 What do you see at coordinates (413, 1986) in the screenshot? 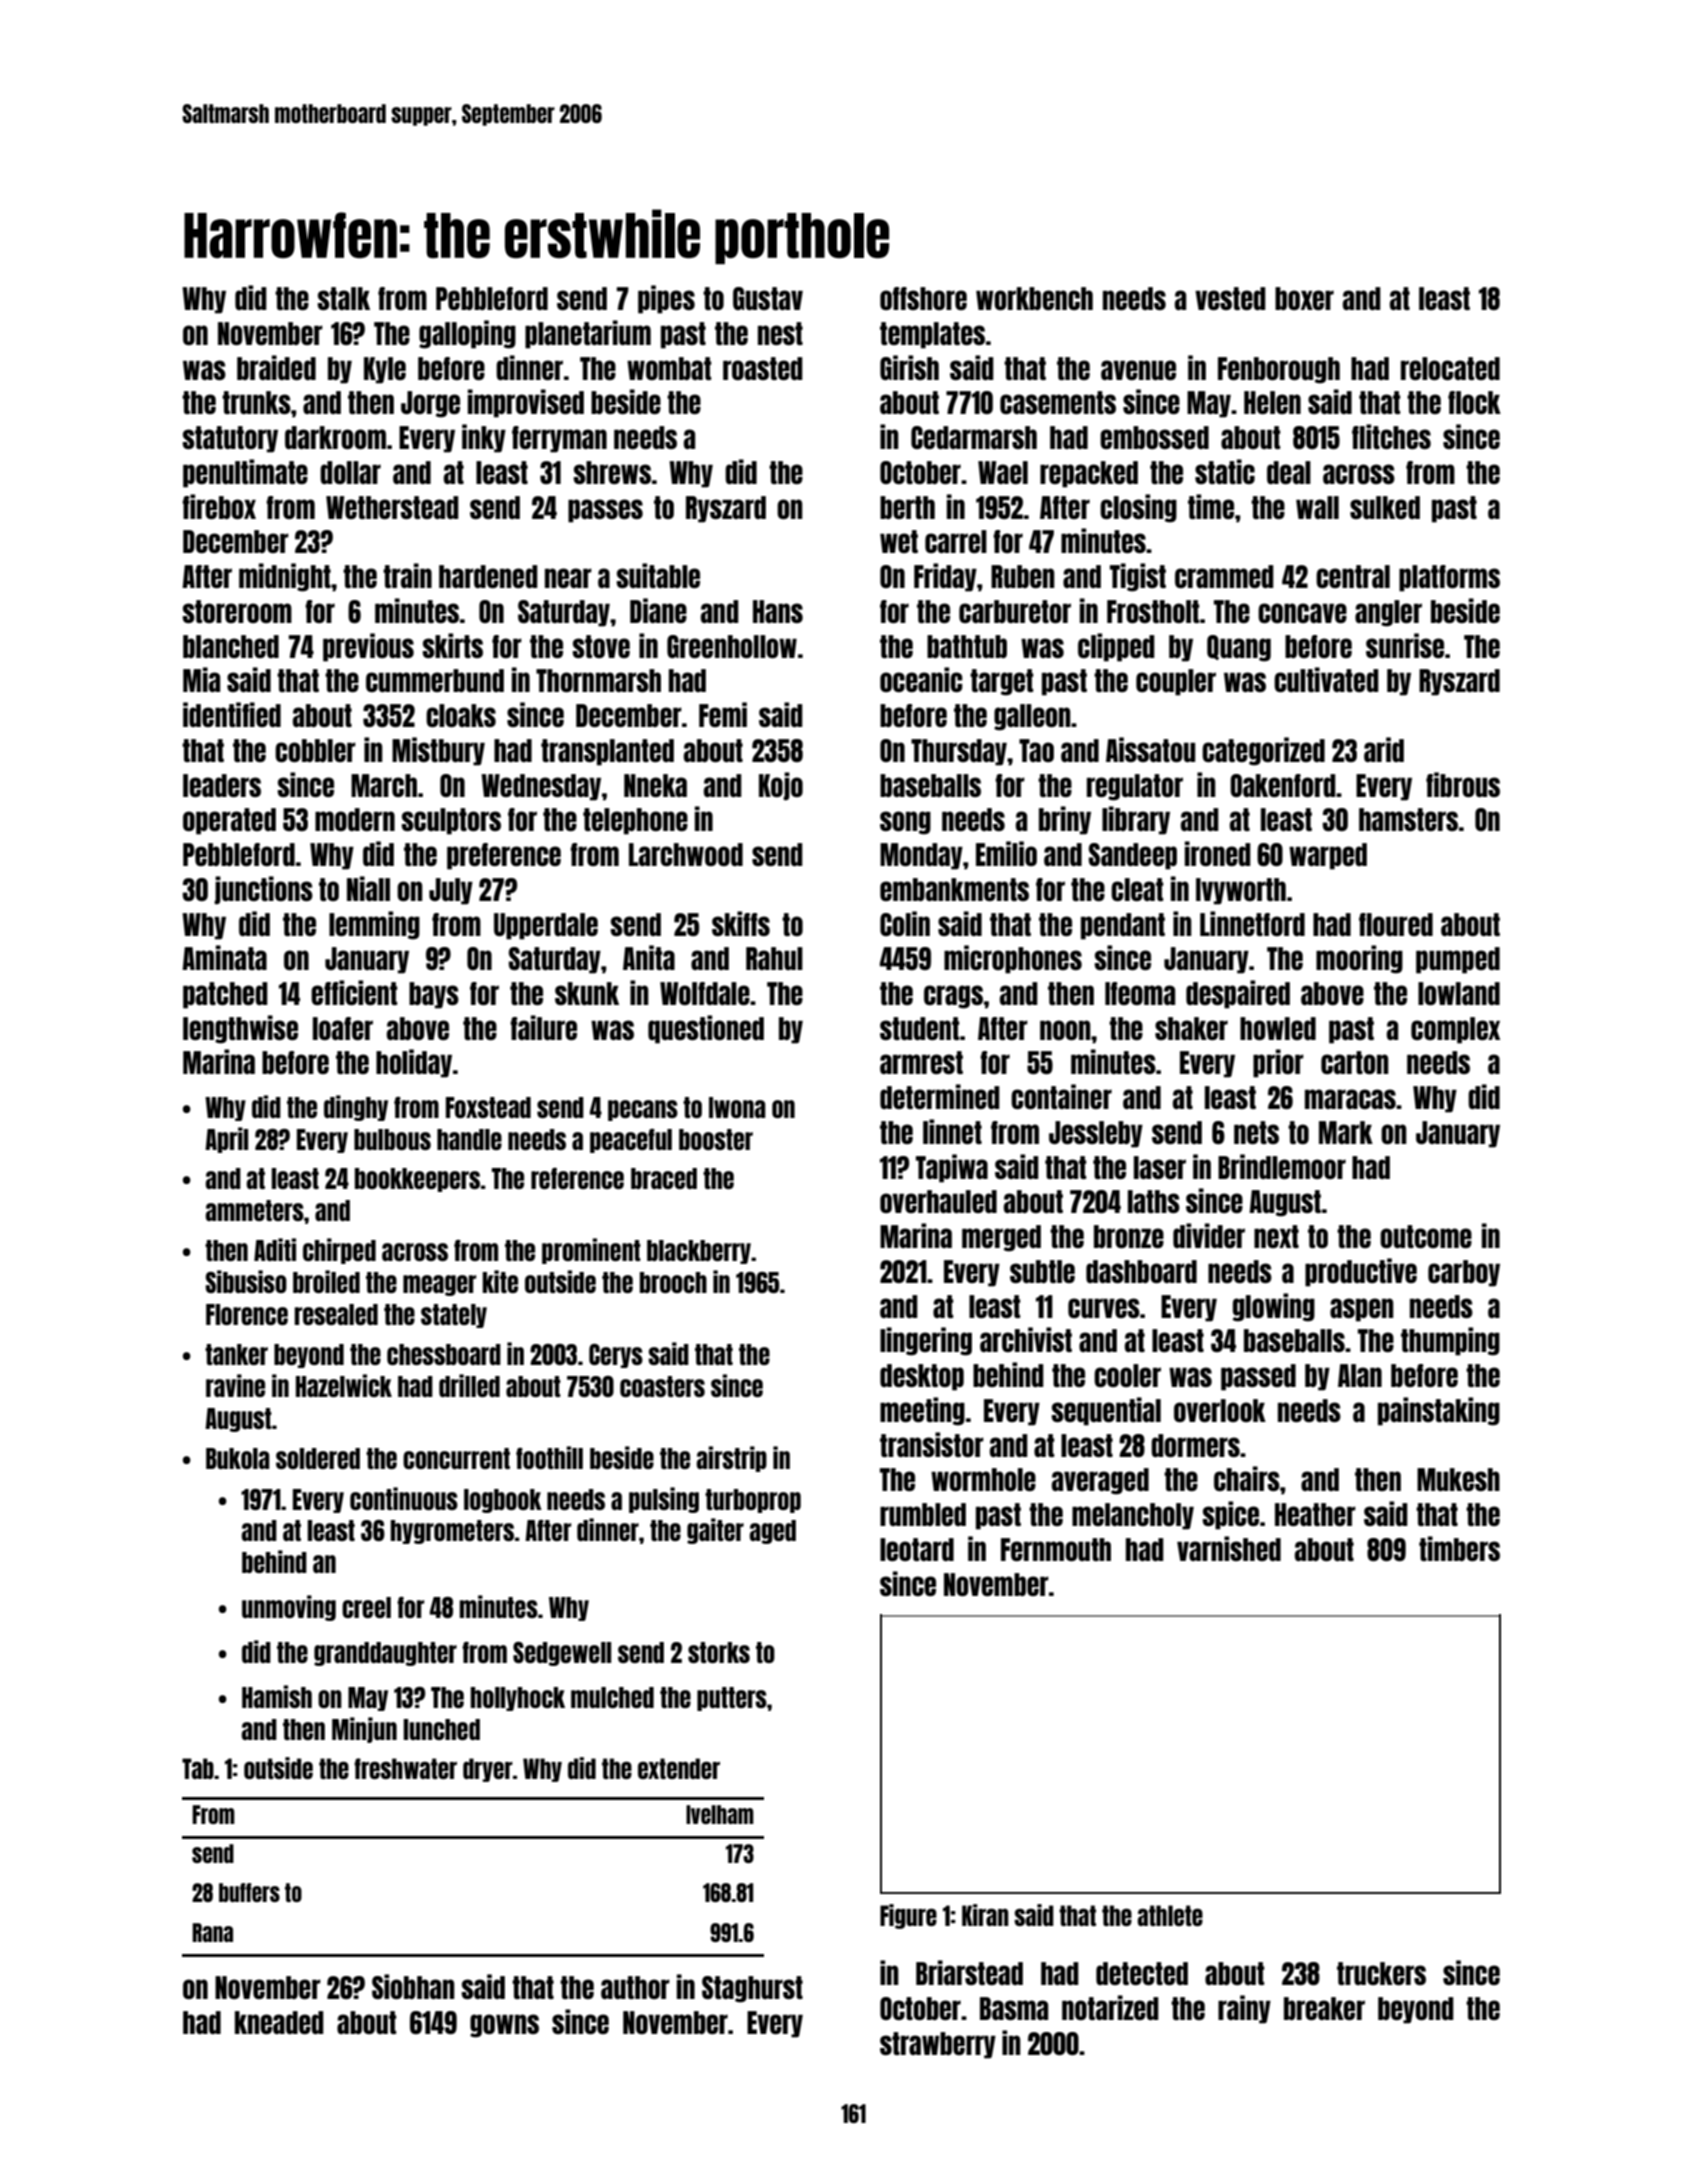
I see `Siobhan` at bounding box center [413, 1986].
